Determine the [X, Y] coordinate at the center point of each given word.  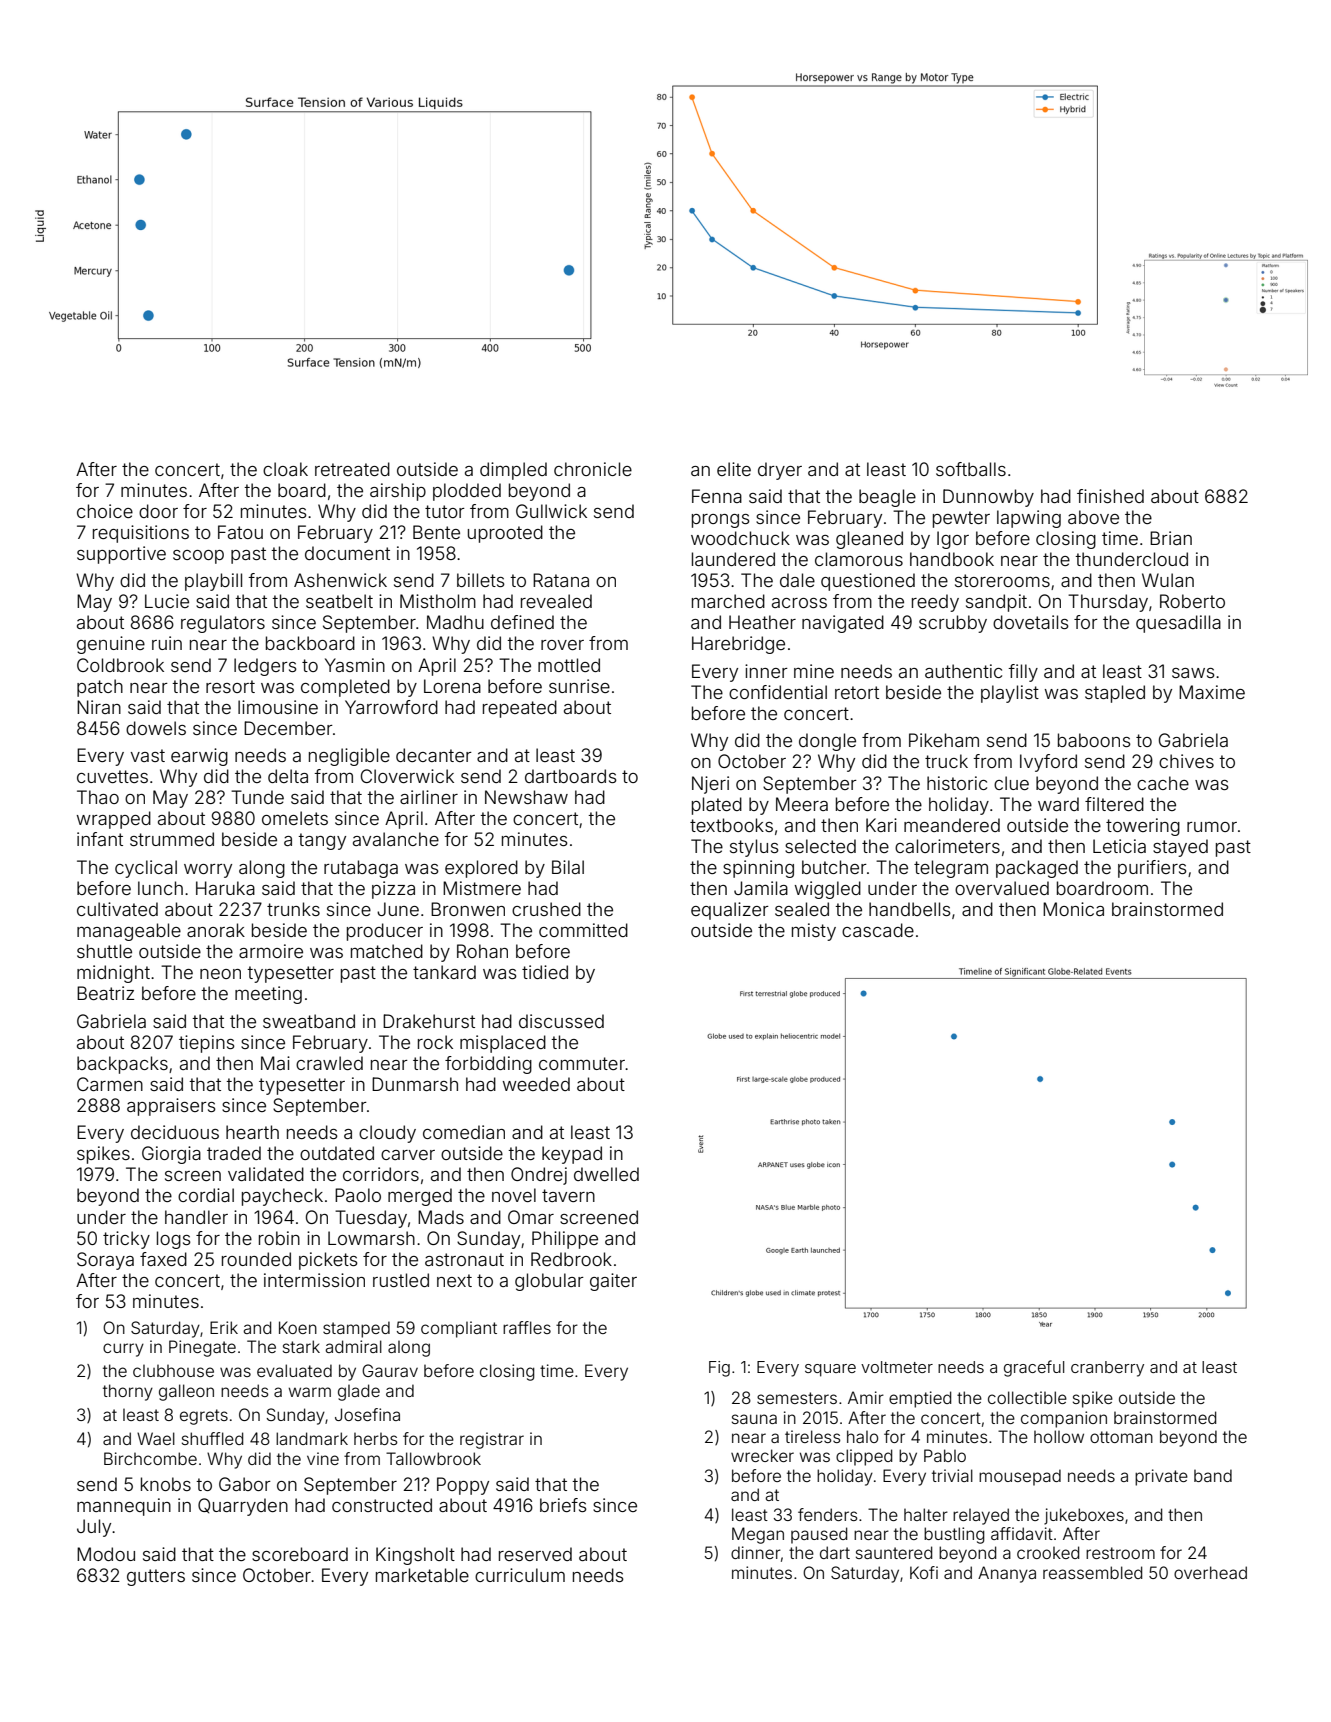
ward [1058, 804]
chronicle [593, 469]
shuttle [104, 951]
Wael [156, 1438]
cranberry [1107, 1369]
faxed [163, 1259]
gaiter [613, 1282]
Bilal [568, 867]
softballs [971, 469]
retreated [352, 469]
